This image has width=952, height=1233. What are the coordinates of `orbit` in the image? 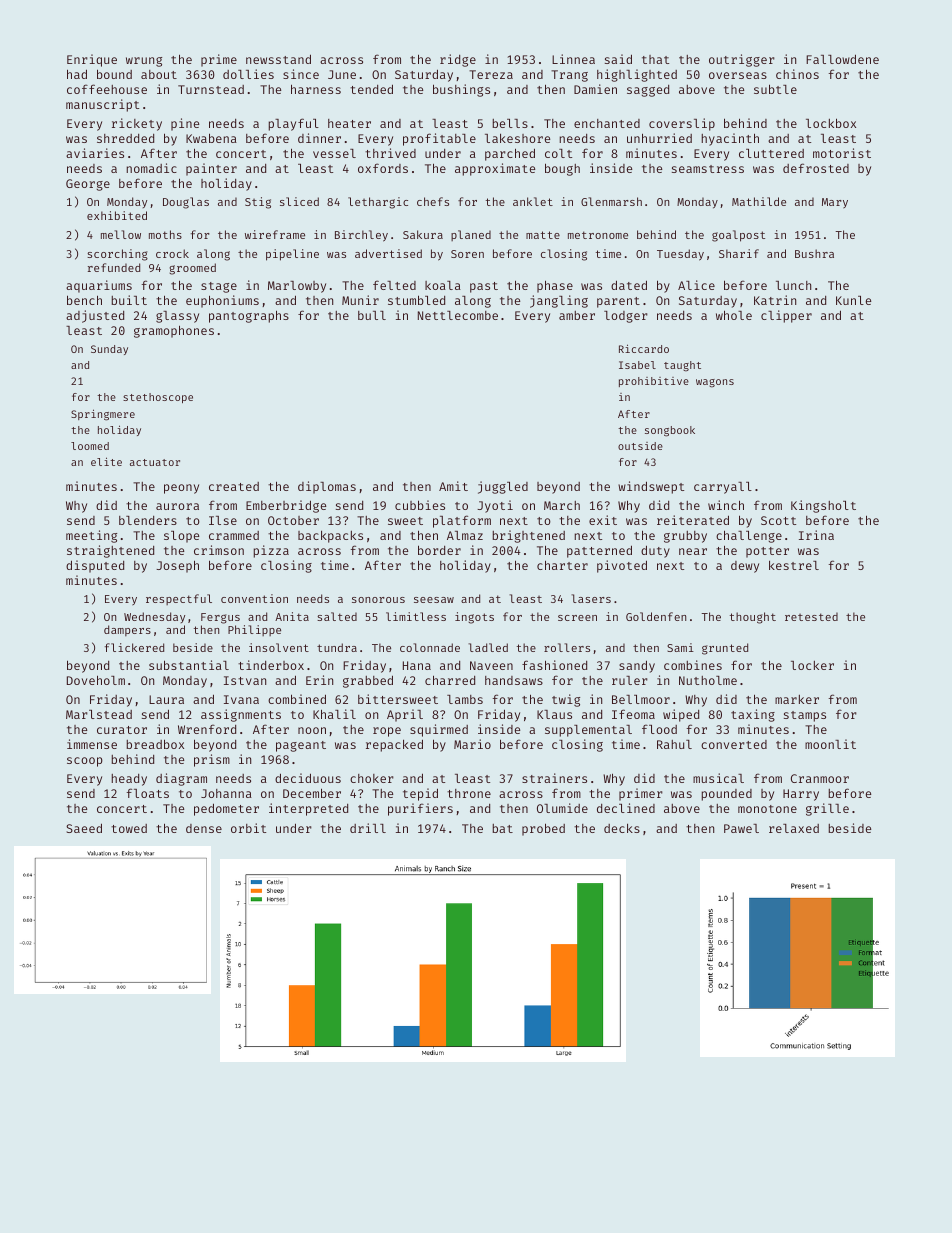 It's located at (248, 828).
